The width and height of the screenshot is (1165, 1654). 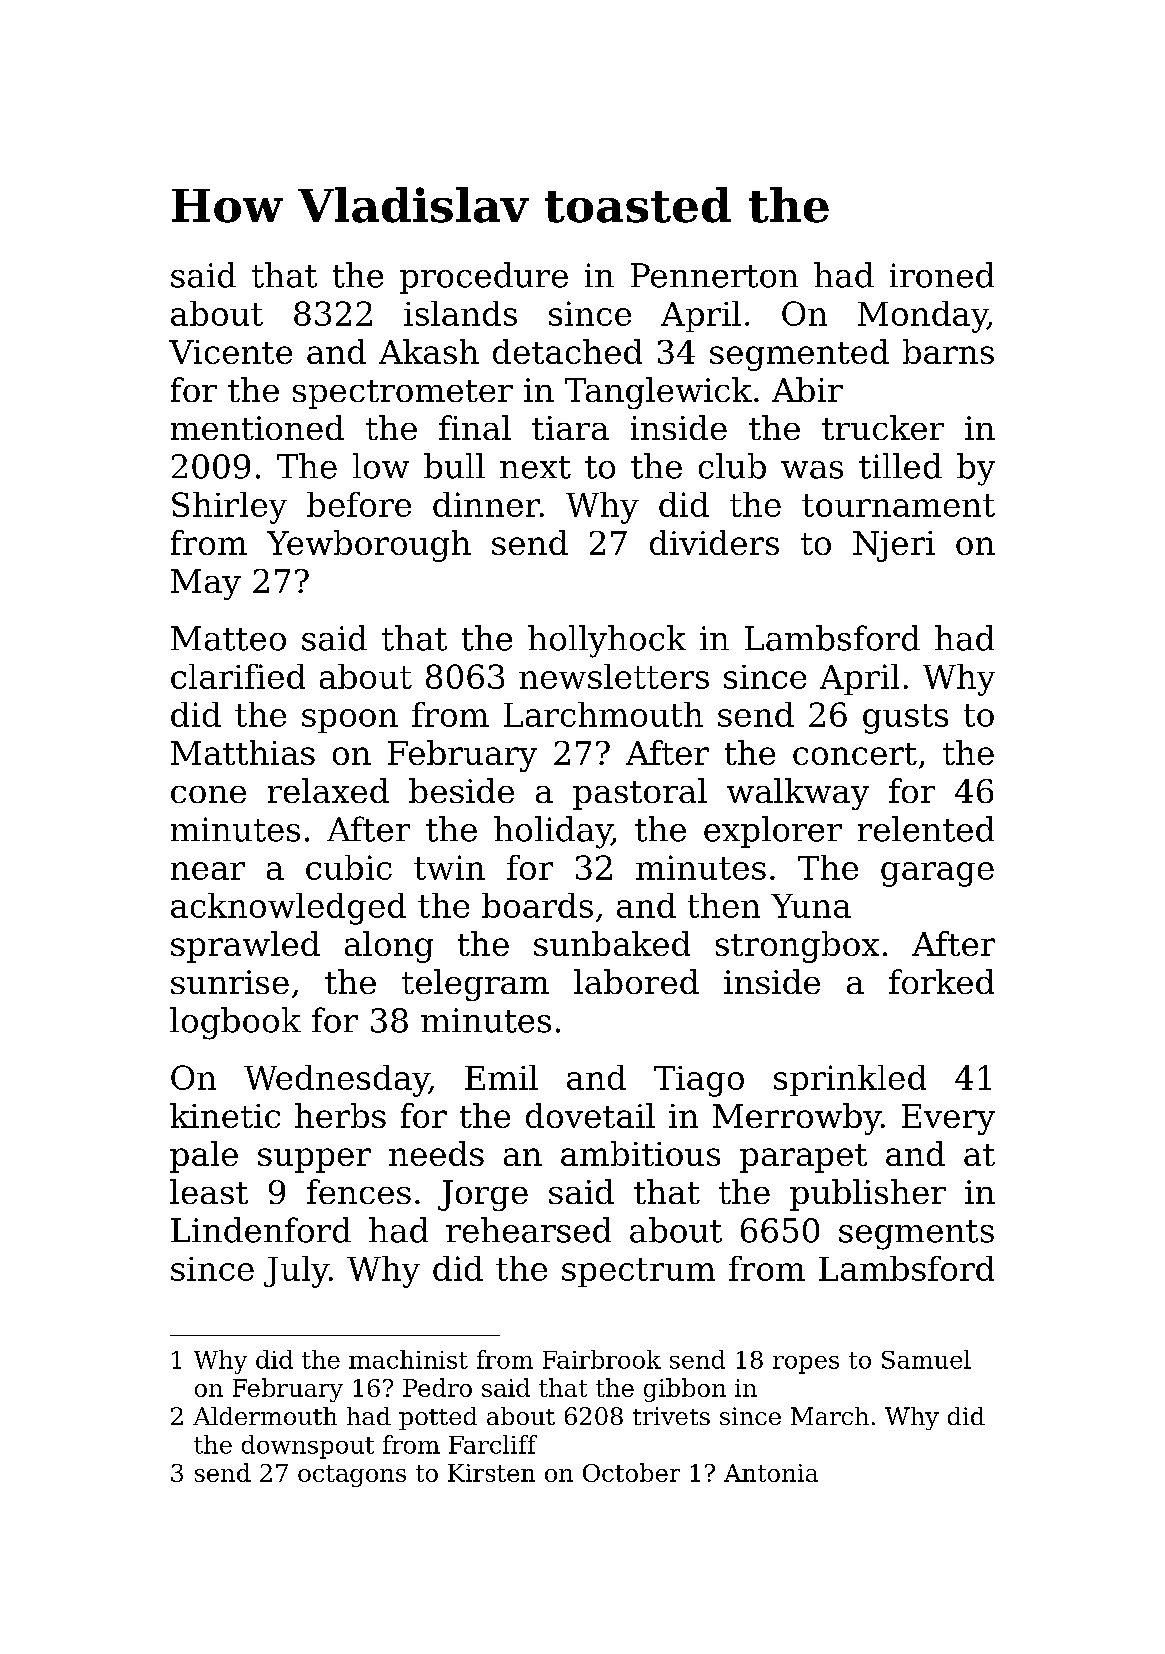 I want to click on sunbaked, so click(x=612, y=943).
